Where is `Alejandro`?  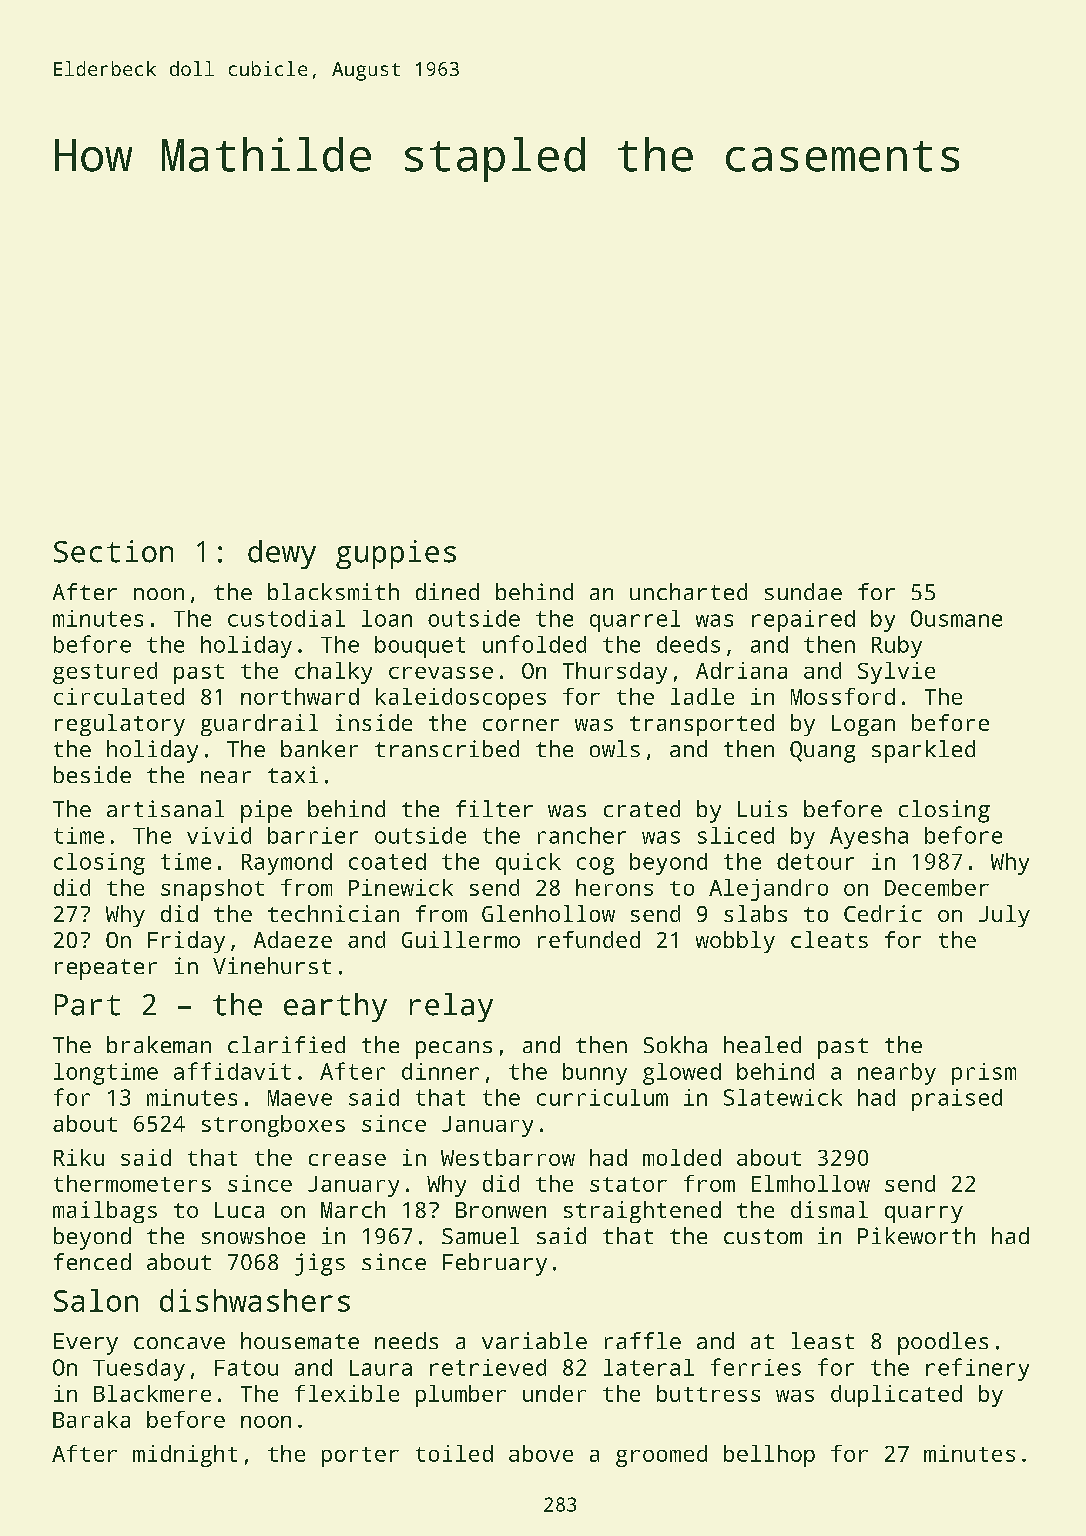 Alejandro is located at coordinates (768, 890).
